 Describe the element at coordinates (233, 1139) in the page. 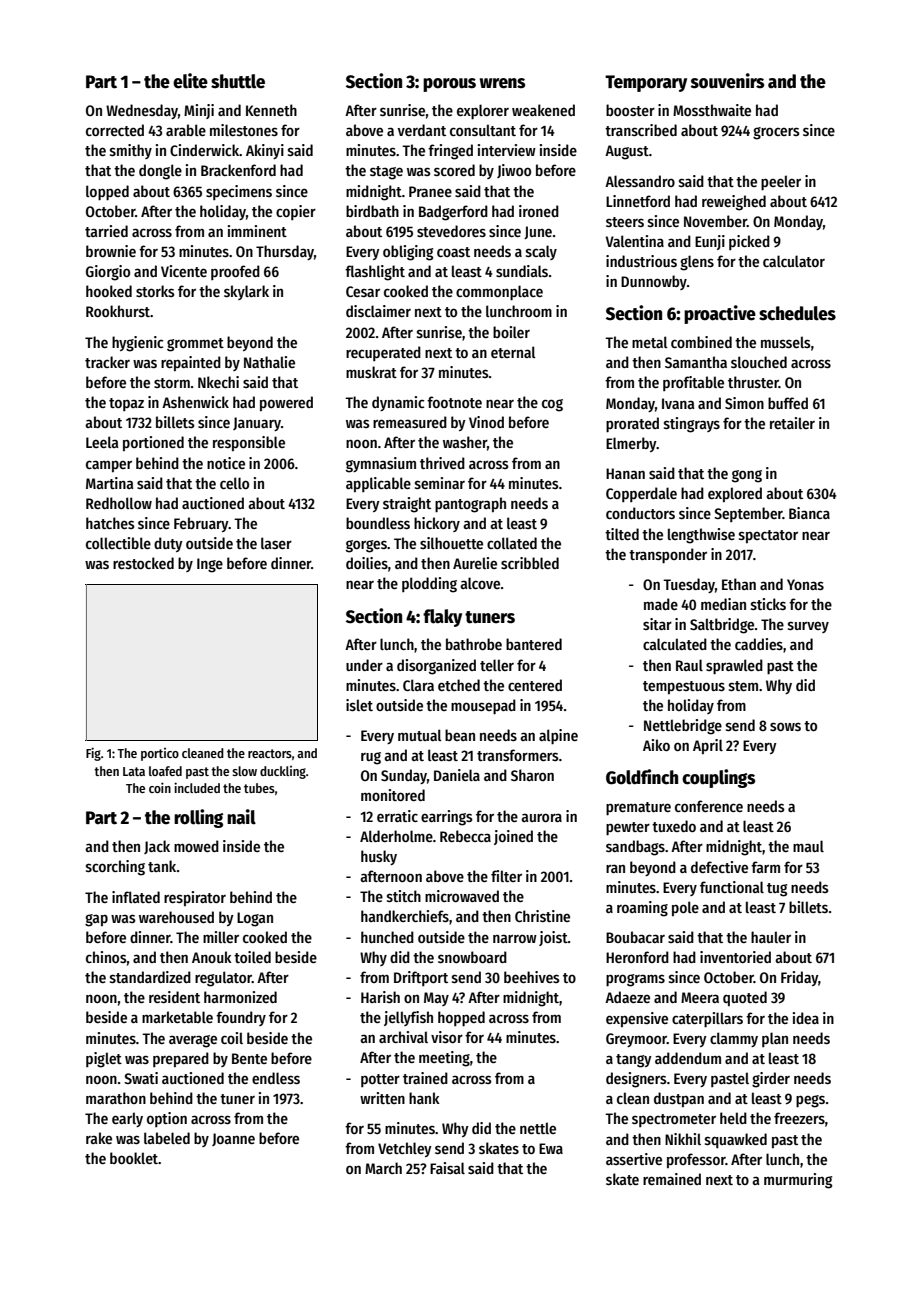

I see `Joanne` at that location.
